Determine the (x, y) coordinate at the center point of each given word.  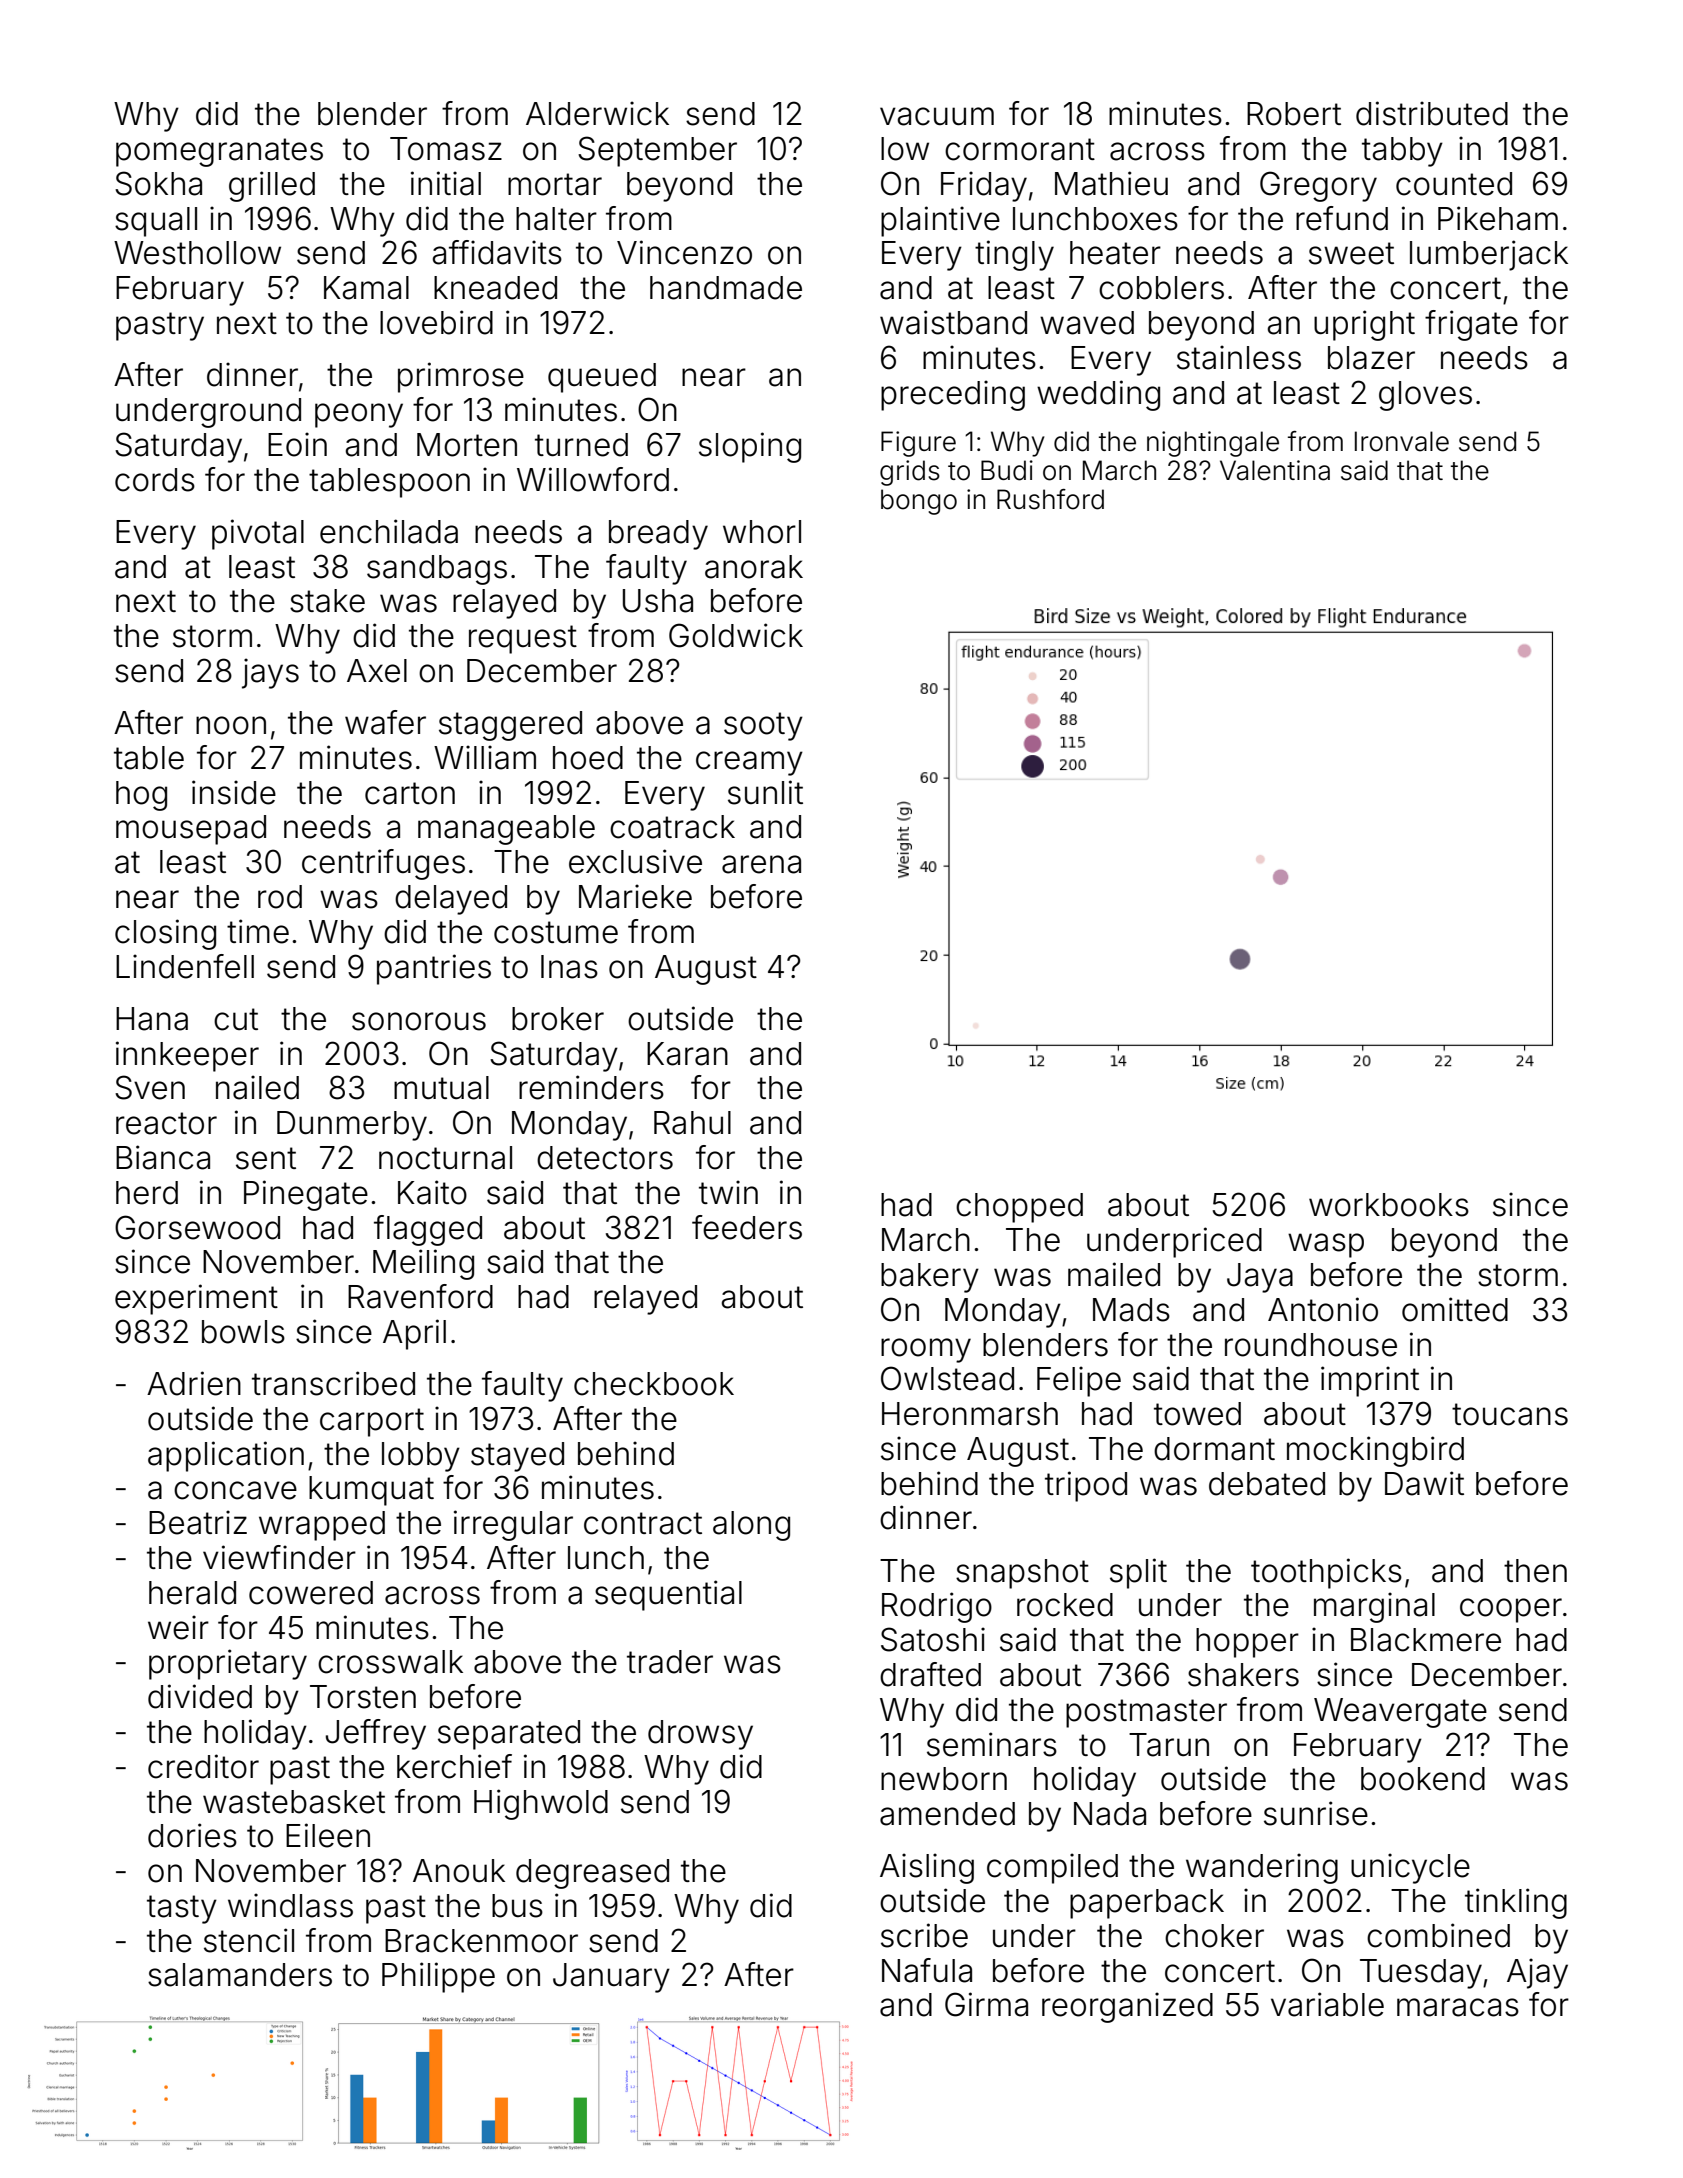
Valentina (1275, 470)
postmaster (1146, 1713)
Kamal (366, 288)
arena (761, 864)
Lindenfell (185, 966)
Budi (1007, 470)
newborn (944, 1779)
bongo (919, 502)
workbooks (1389, 1205)
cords (155, 480)
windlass (290, 1905)
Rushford (1050, 499)
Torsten (363, 1697)
